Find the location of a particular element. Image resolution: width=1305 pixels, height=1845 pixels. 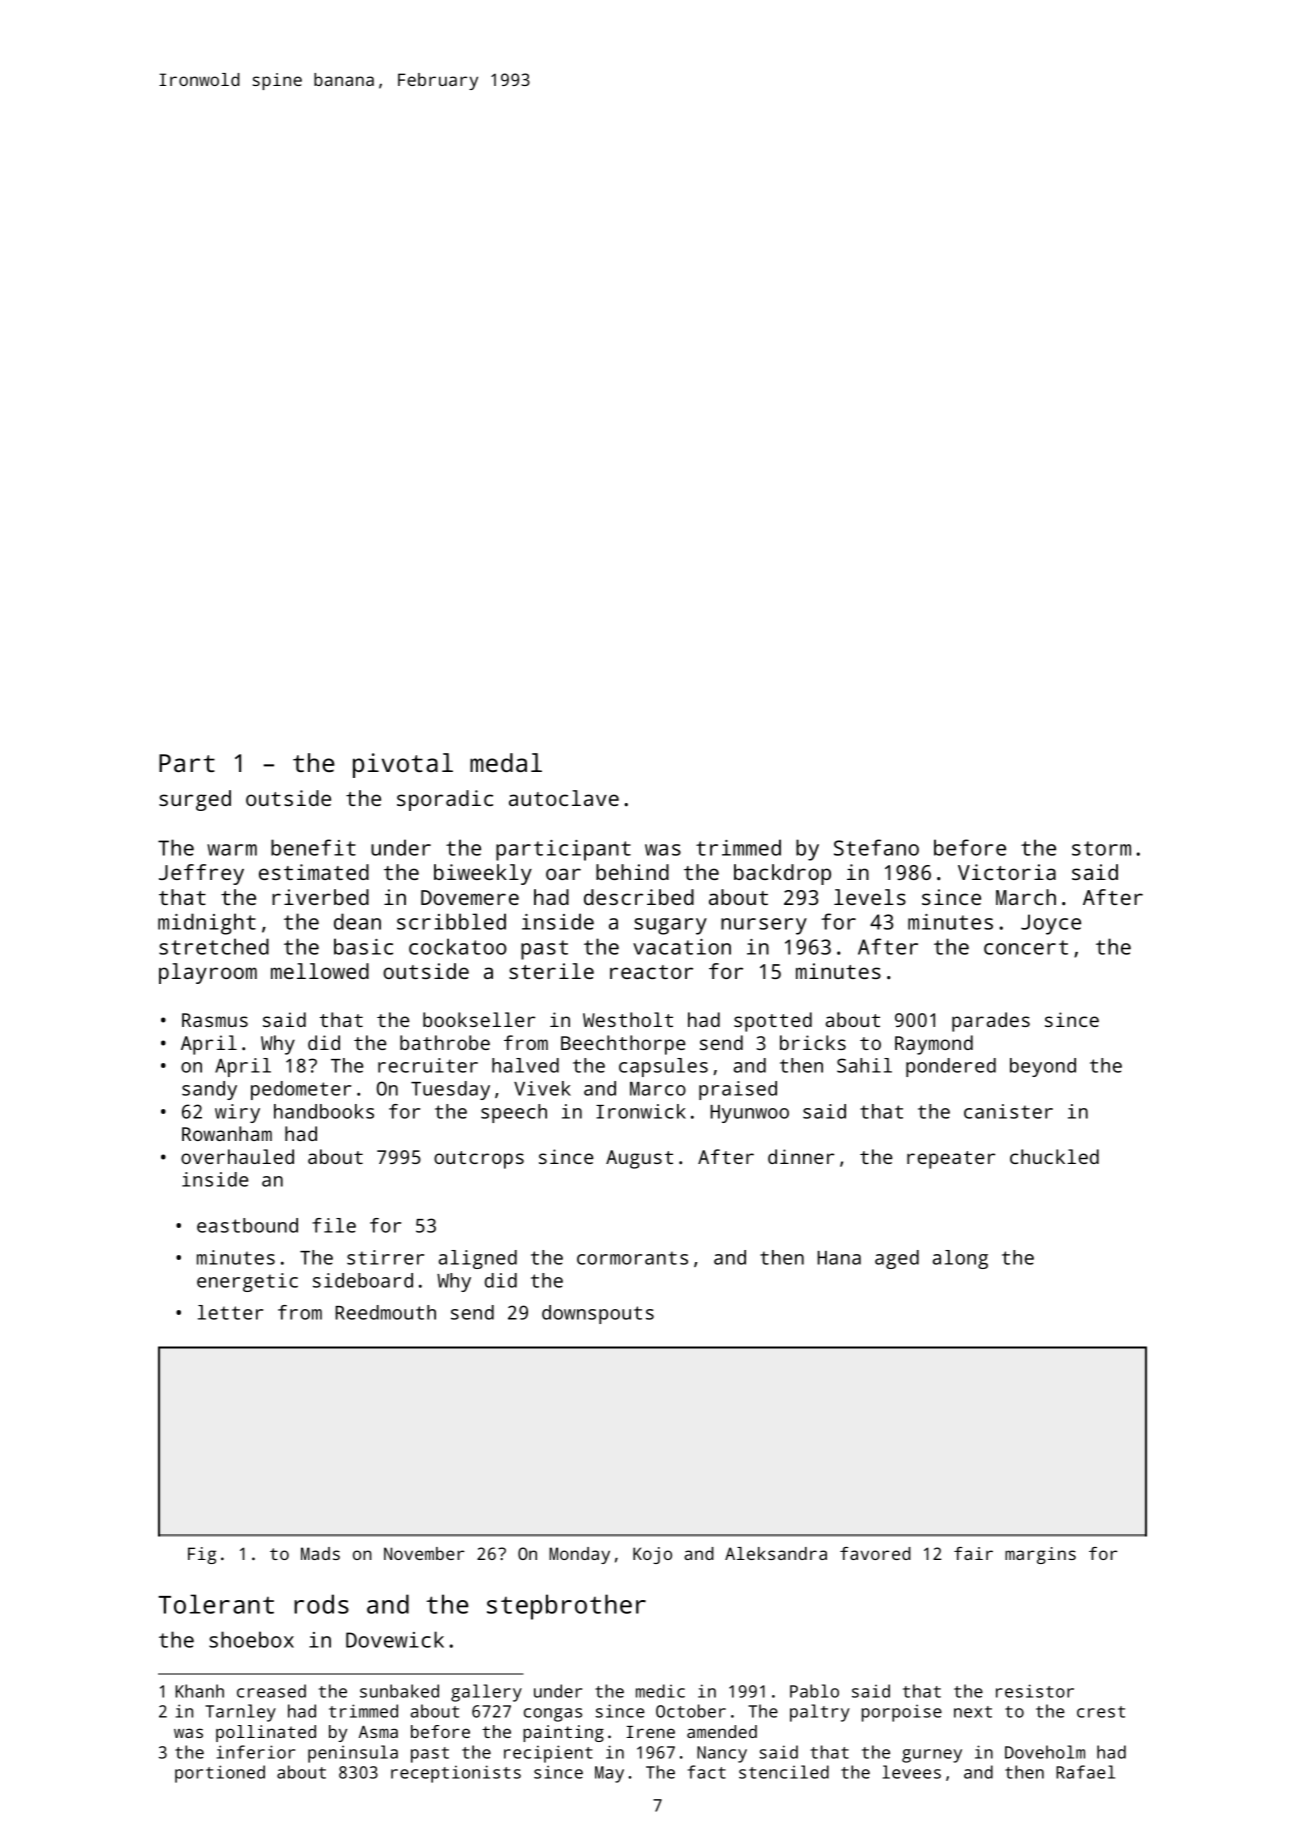

canister is located at coordinates (1008, 1111).
